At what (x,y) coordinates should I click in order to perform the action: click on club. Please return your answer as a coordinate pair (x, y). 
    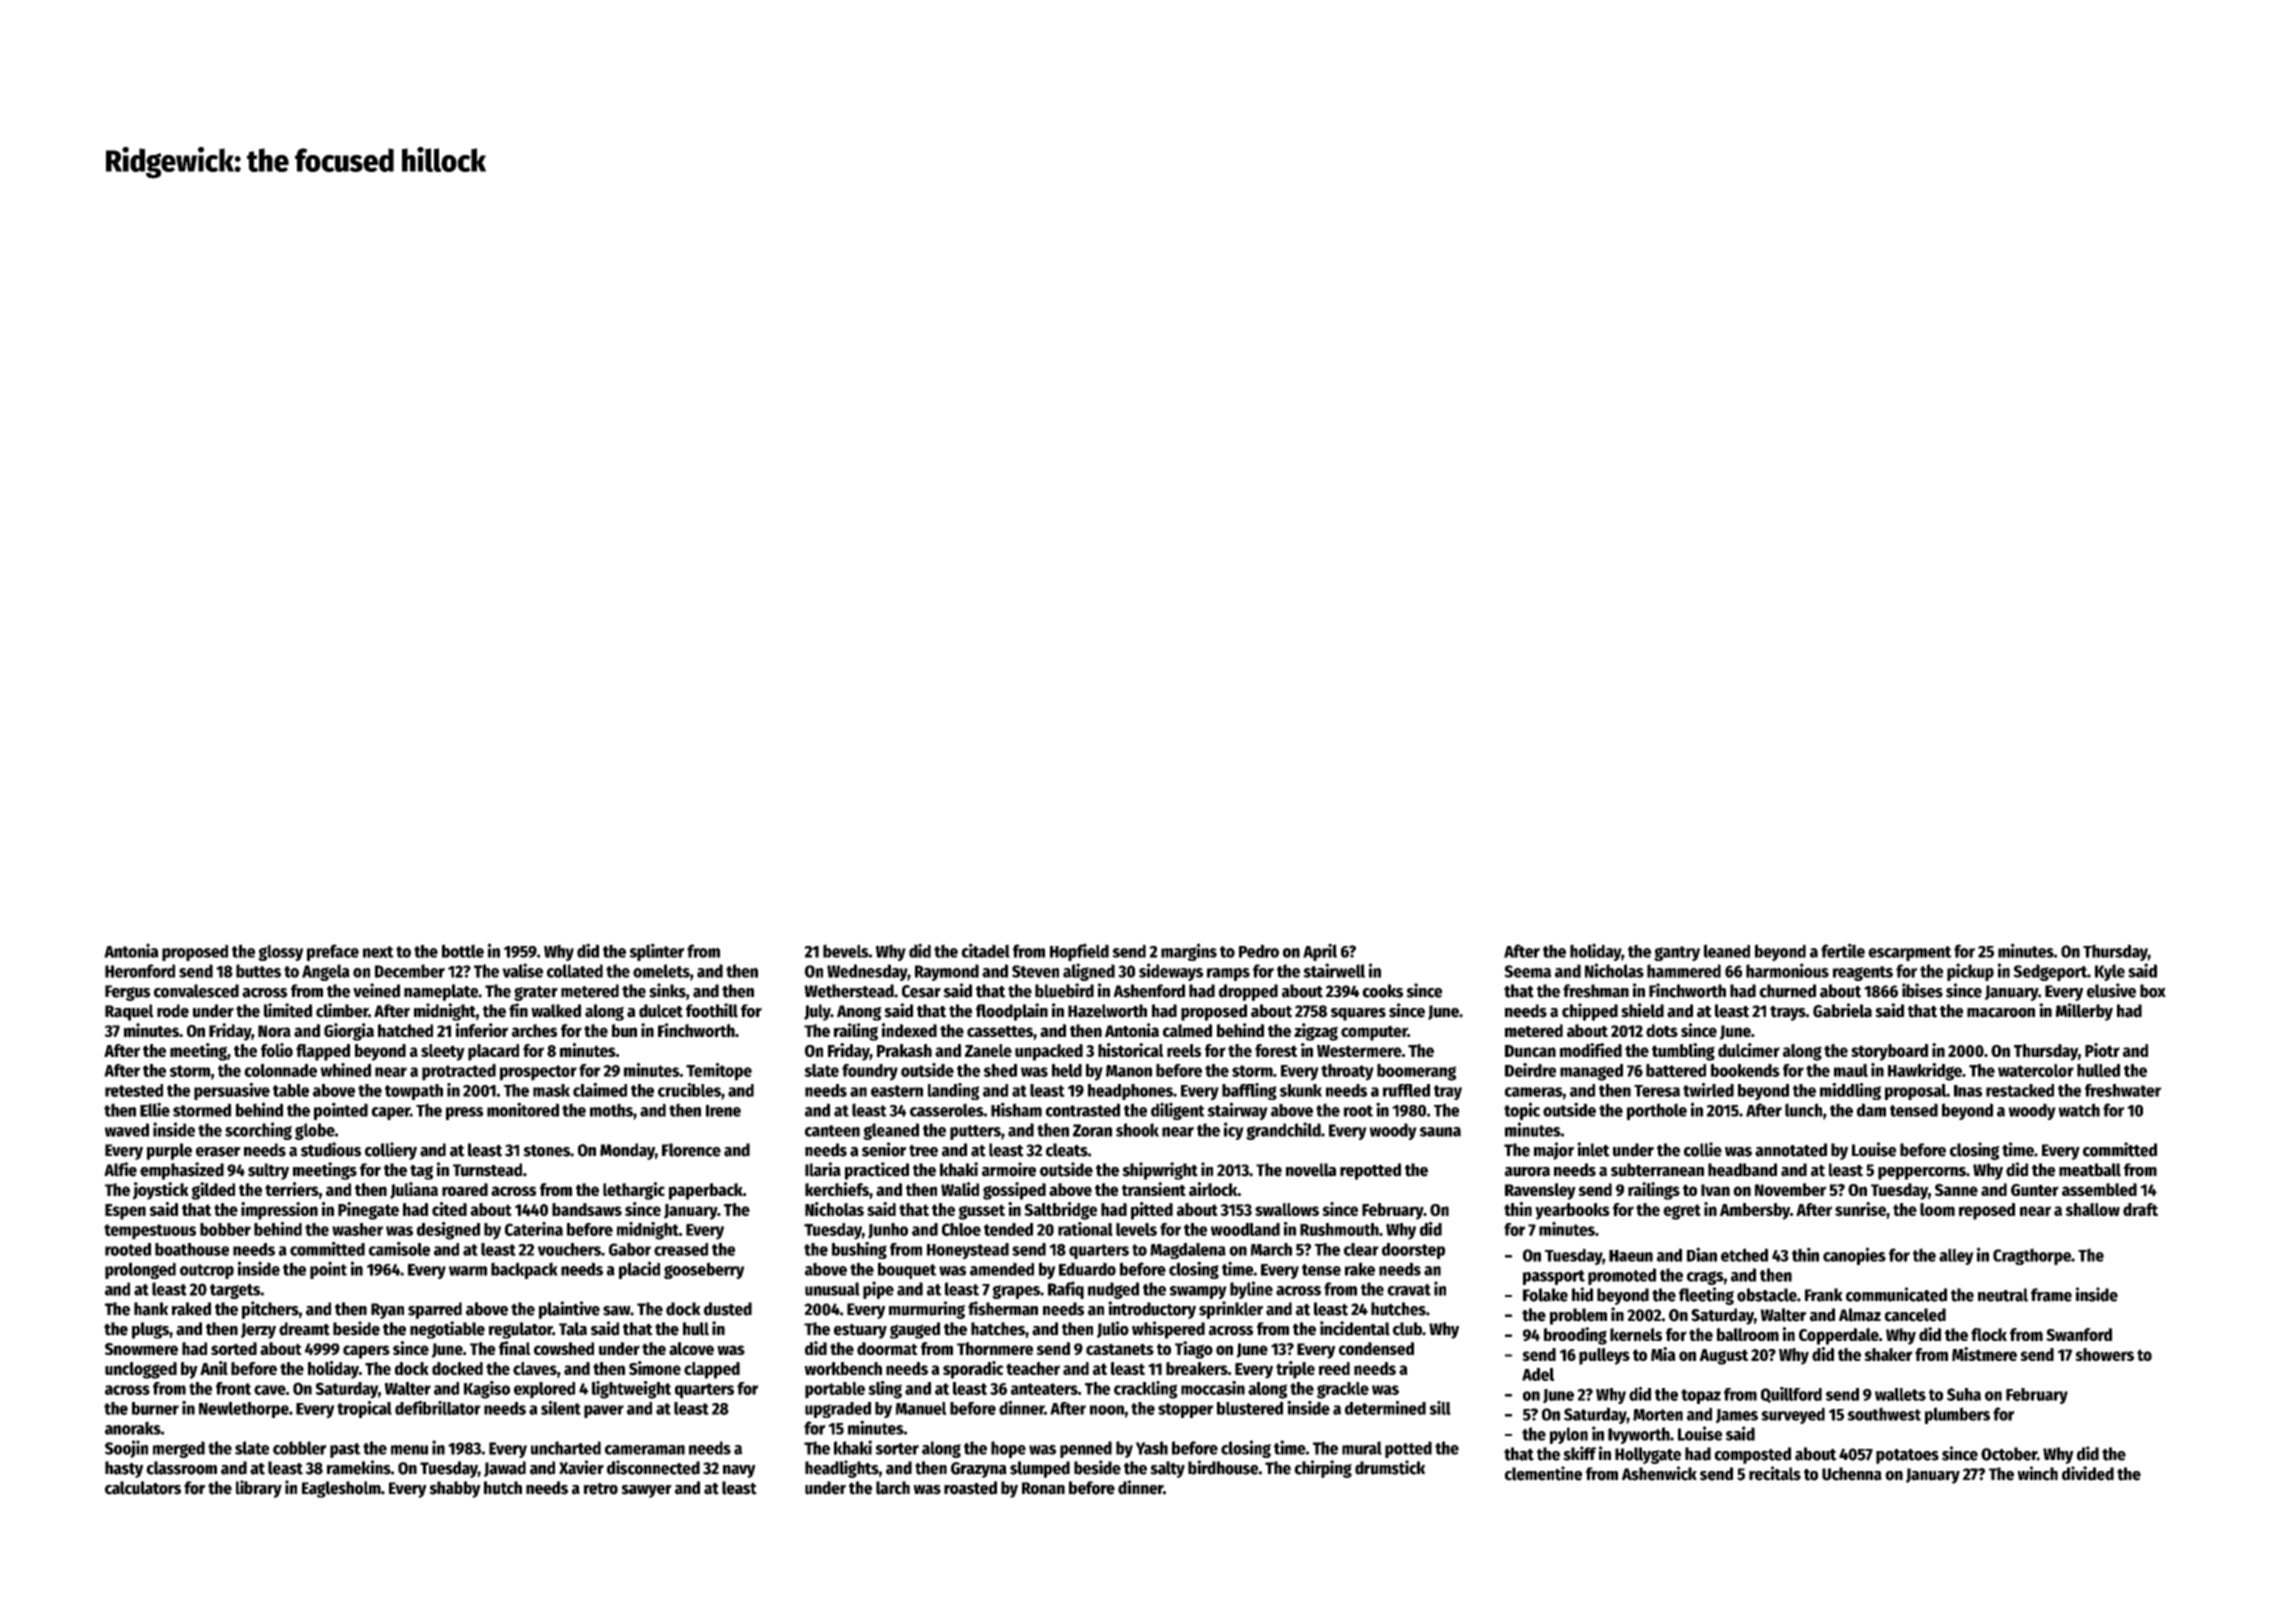
    Looking at the image, I should click on (1407, 1329).
